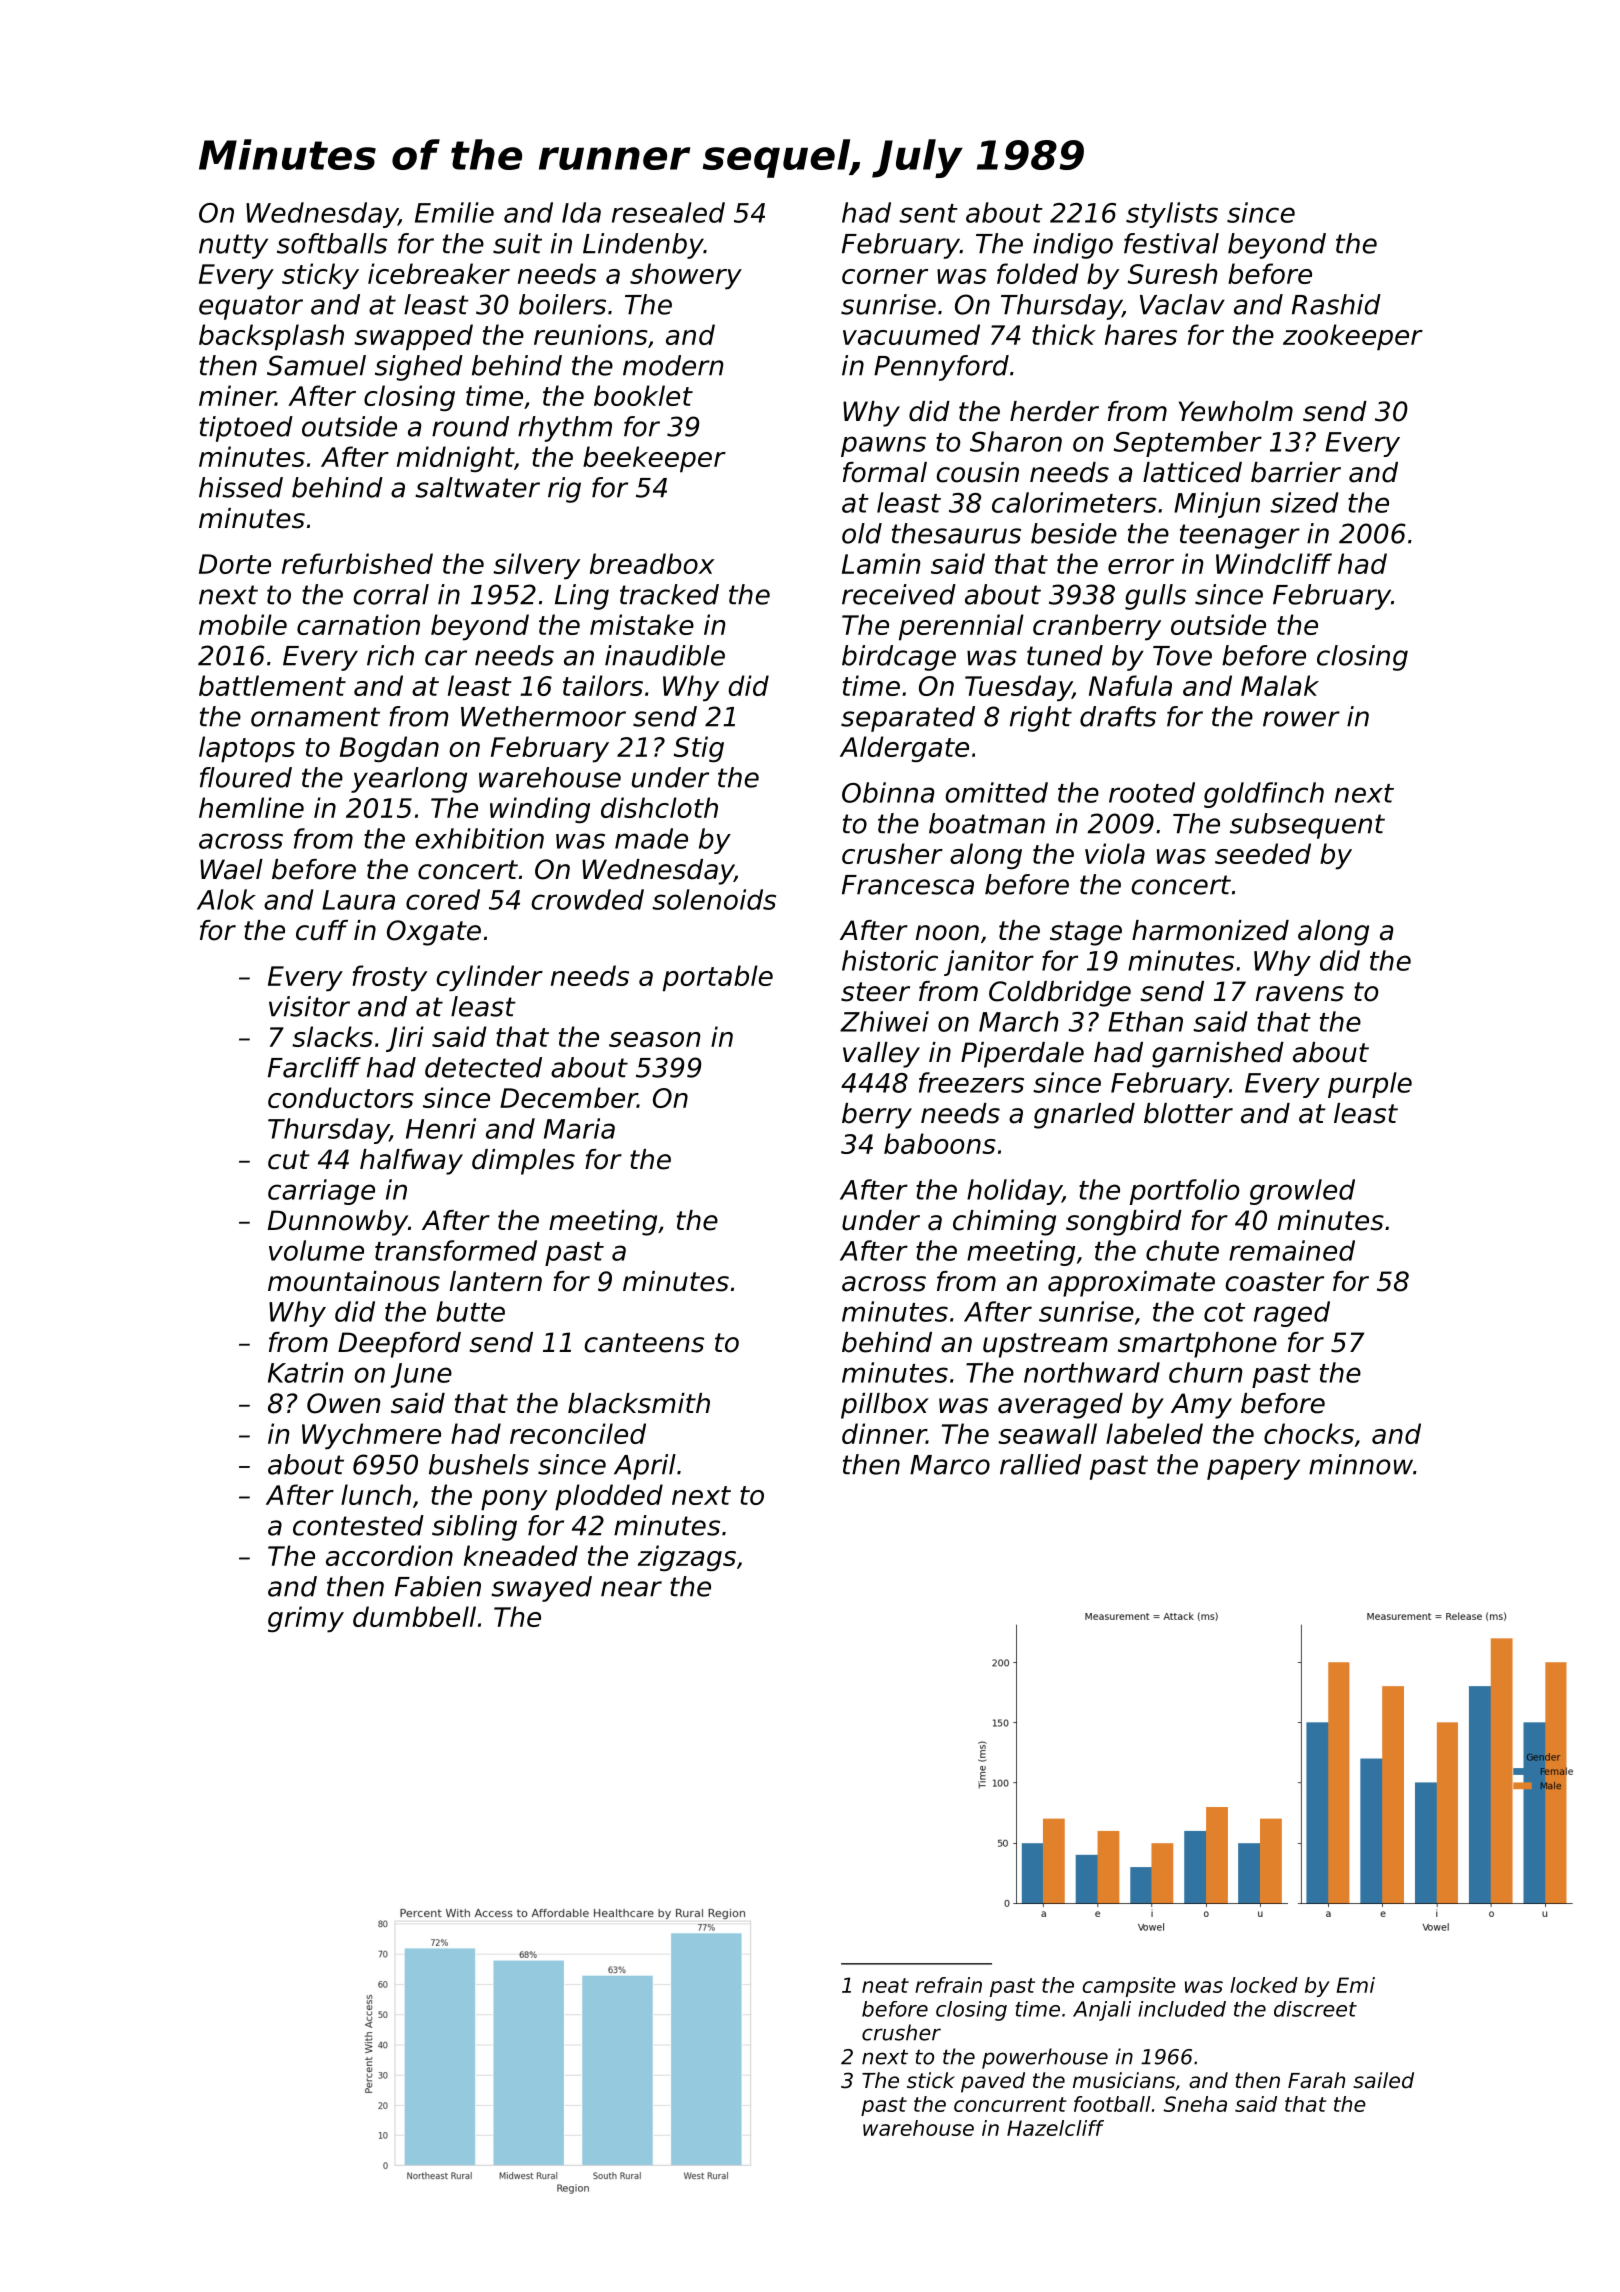 The image size is (1620, 2292). I want to click on minnow, so click(1361, 1464).
